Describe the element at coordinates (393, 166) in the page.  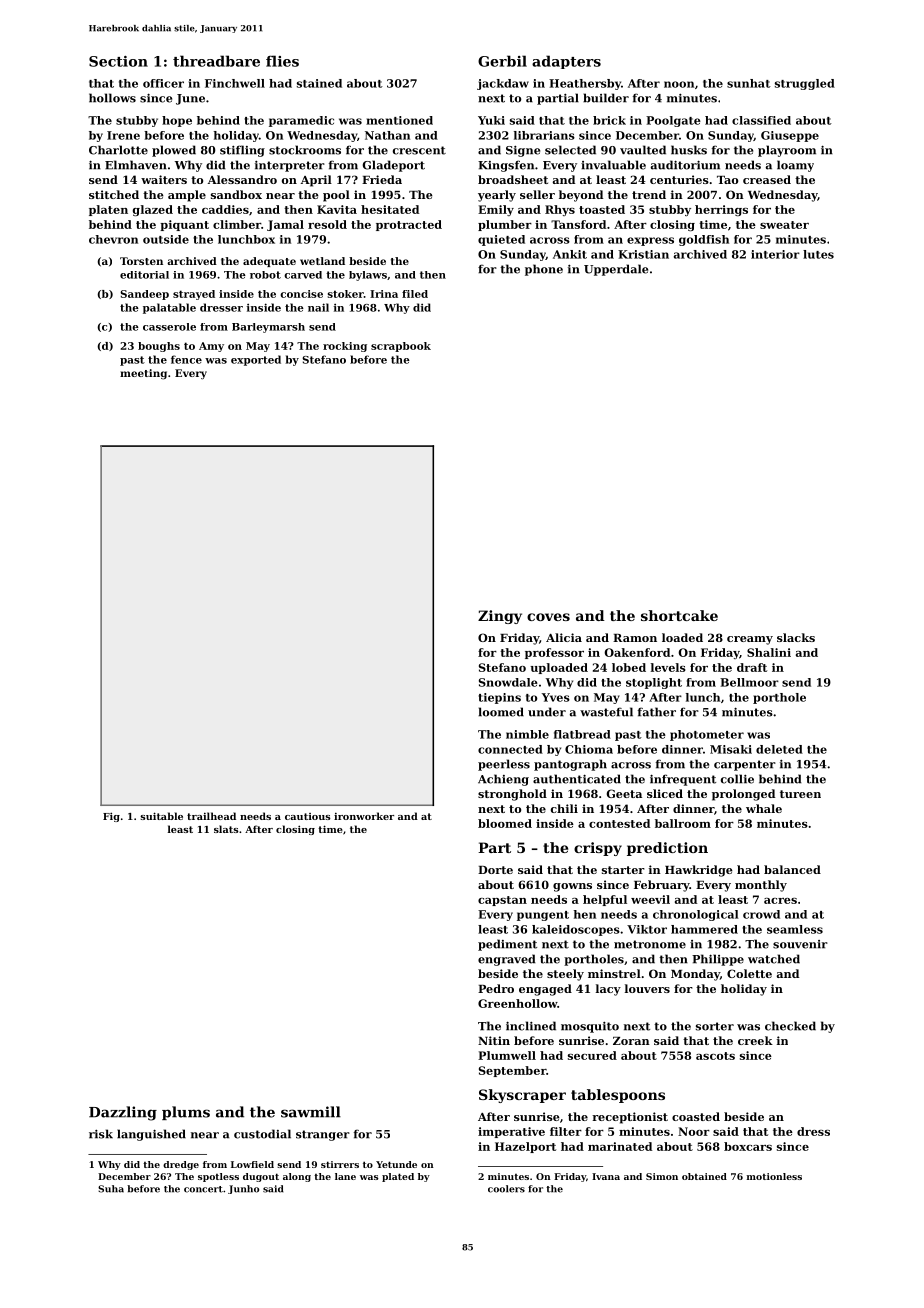
I see `Gladeport` at that location.
